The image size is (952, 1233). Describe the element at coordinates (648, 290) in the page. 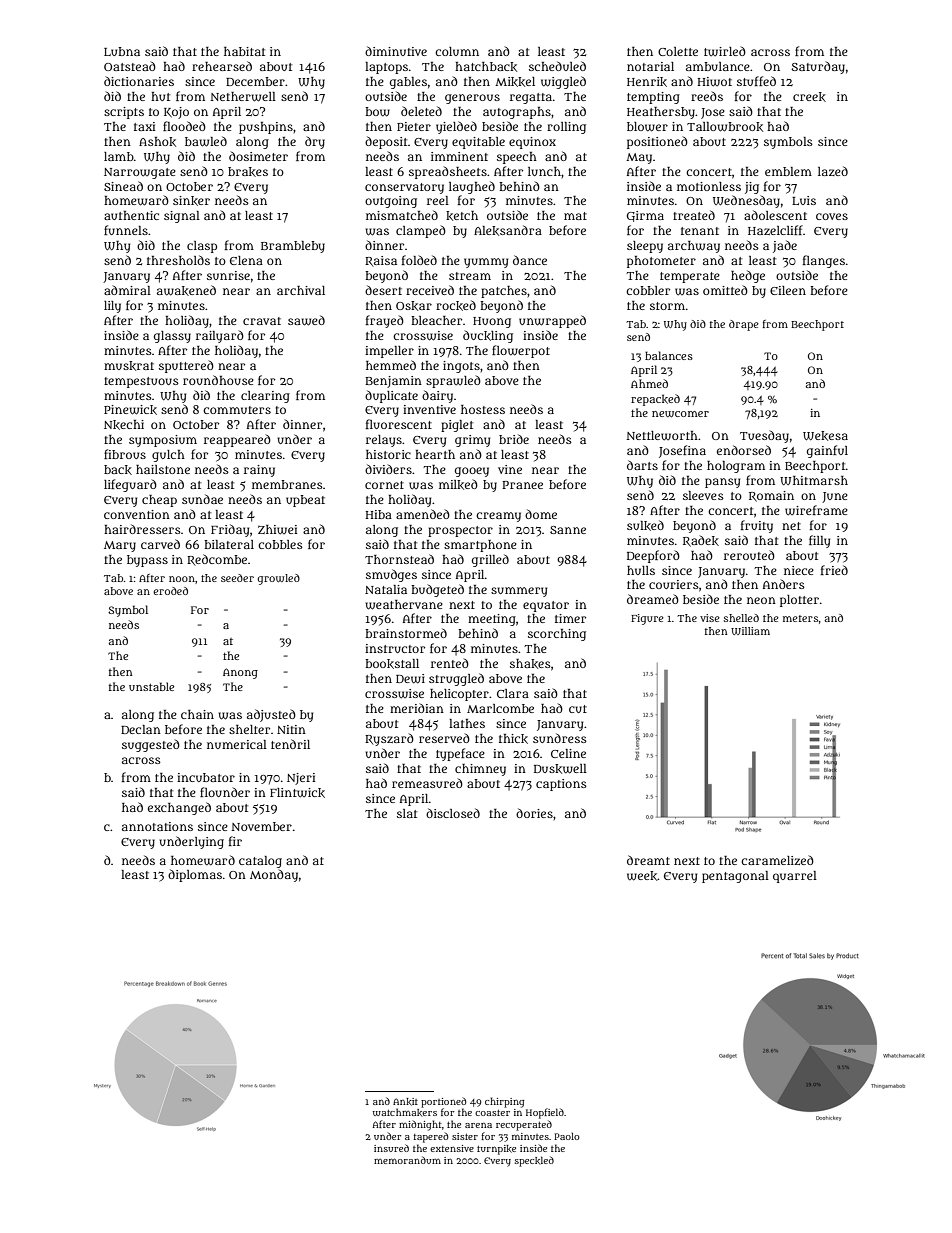

I see `cobbler` at that location.
